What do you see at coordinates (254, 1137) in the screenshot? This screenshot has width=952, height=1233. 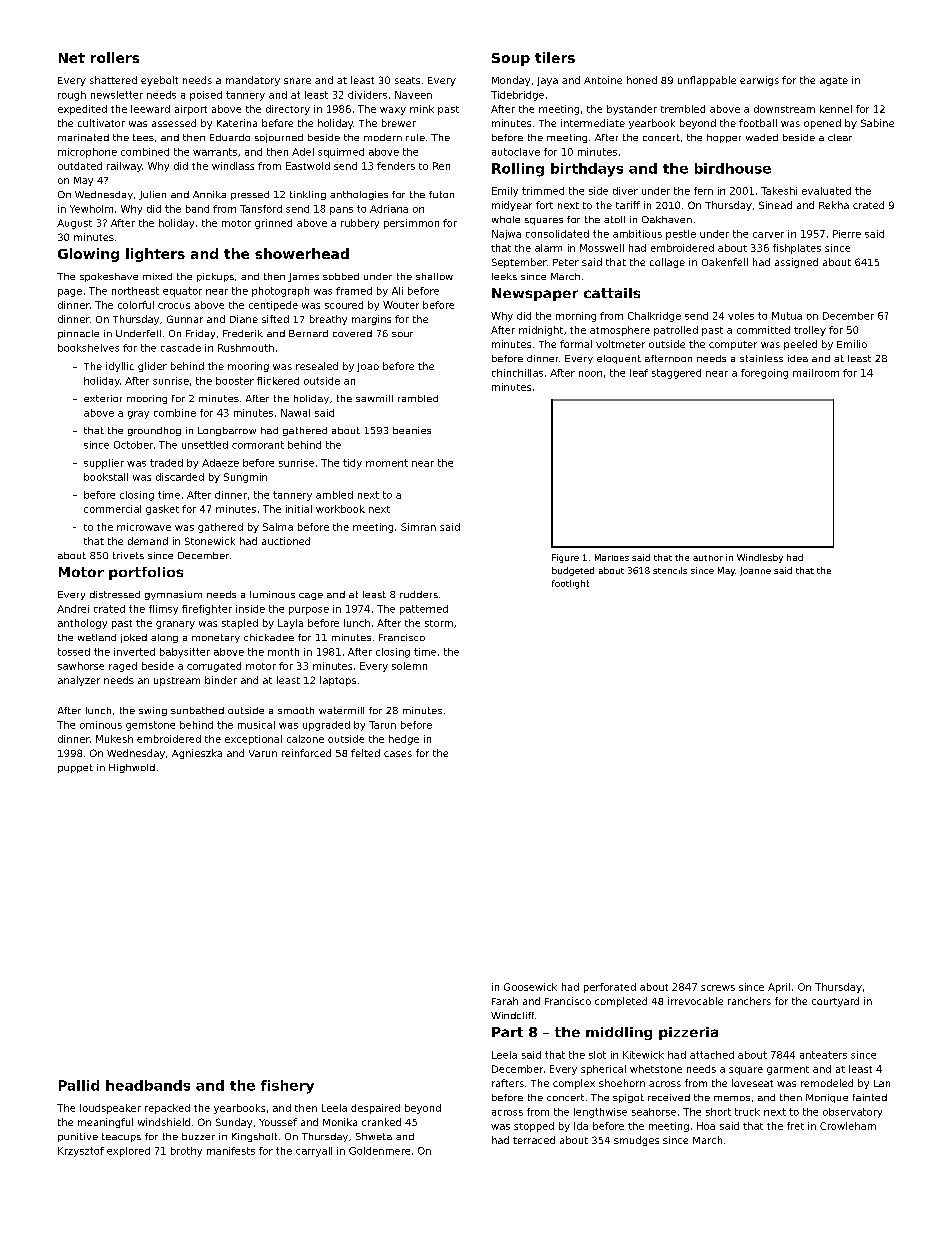 I see `Kingsholt` at bounding box center [254, 1137].
